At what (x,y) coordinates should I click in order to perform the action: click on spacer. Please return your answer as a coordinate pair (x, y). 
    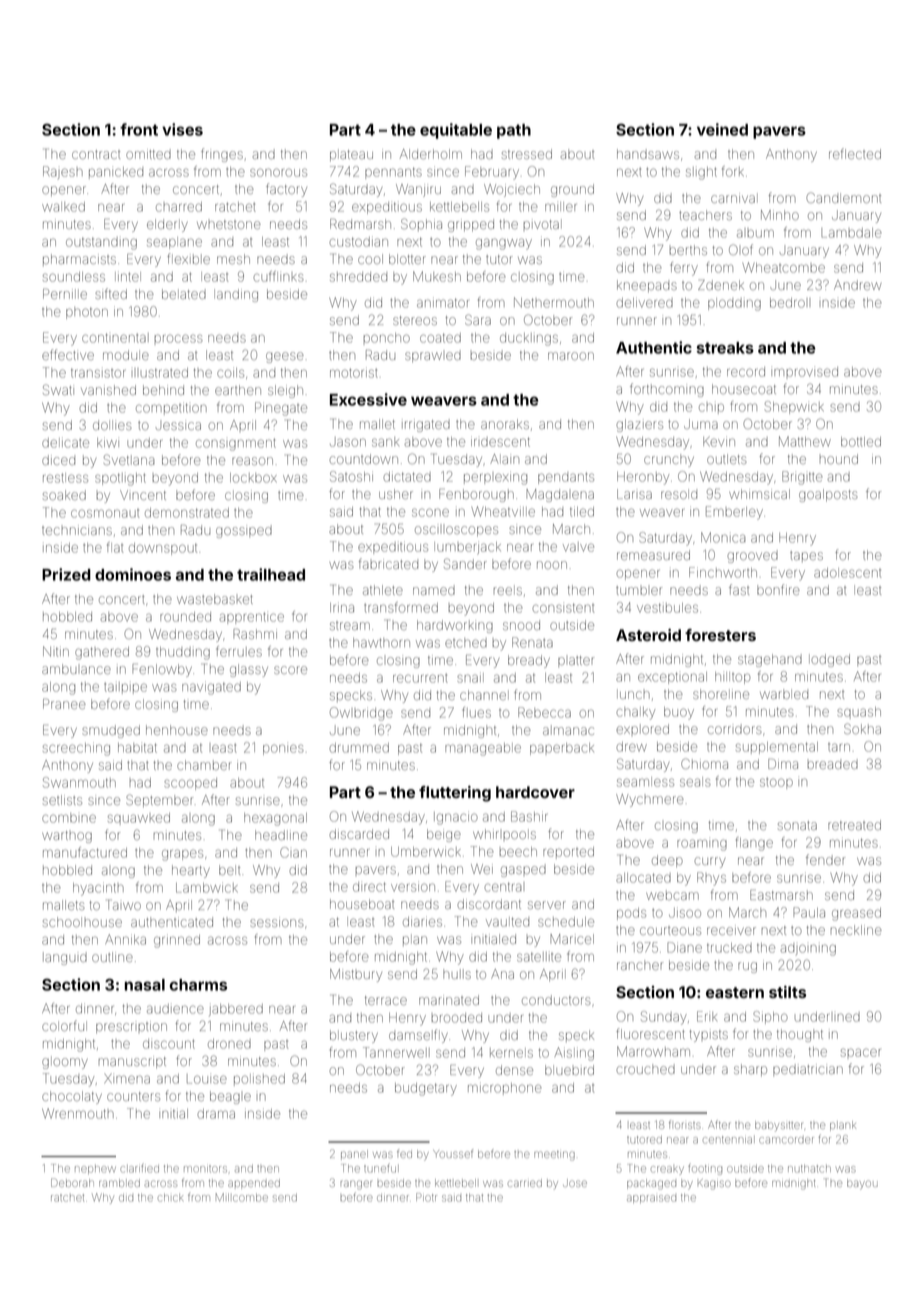
    Looking at the image, I should click on (861, 1053).
